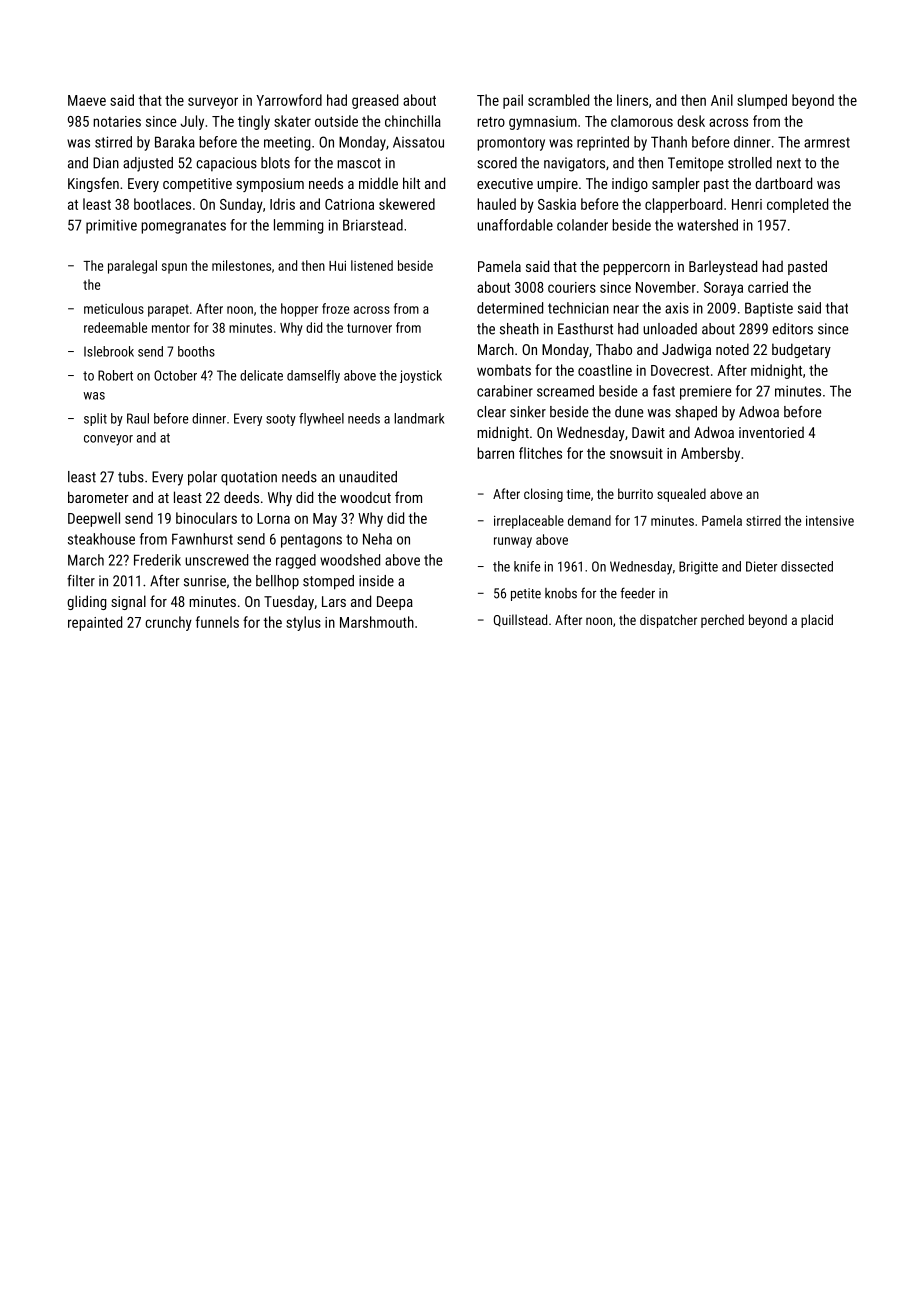  Describe the element at coordinates (287, 143) in the screenshot. I see `meeting` at that location.
